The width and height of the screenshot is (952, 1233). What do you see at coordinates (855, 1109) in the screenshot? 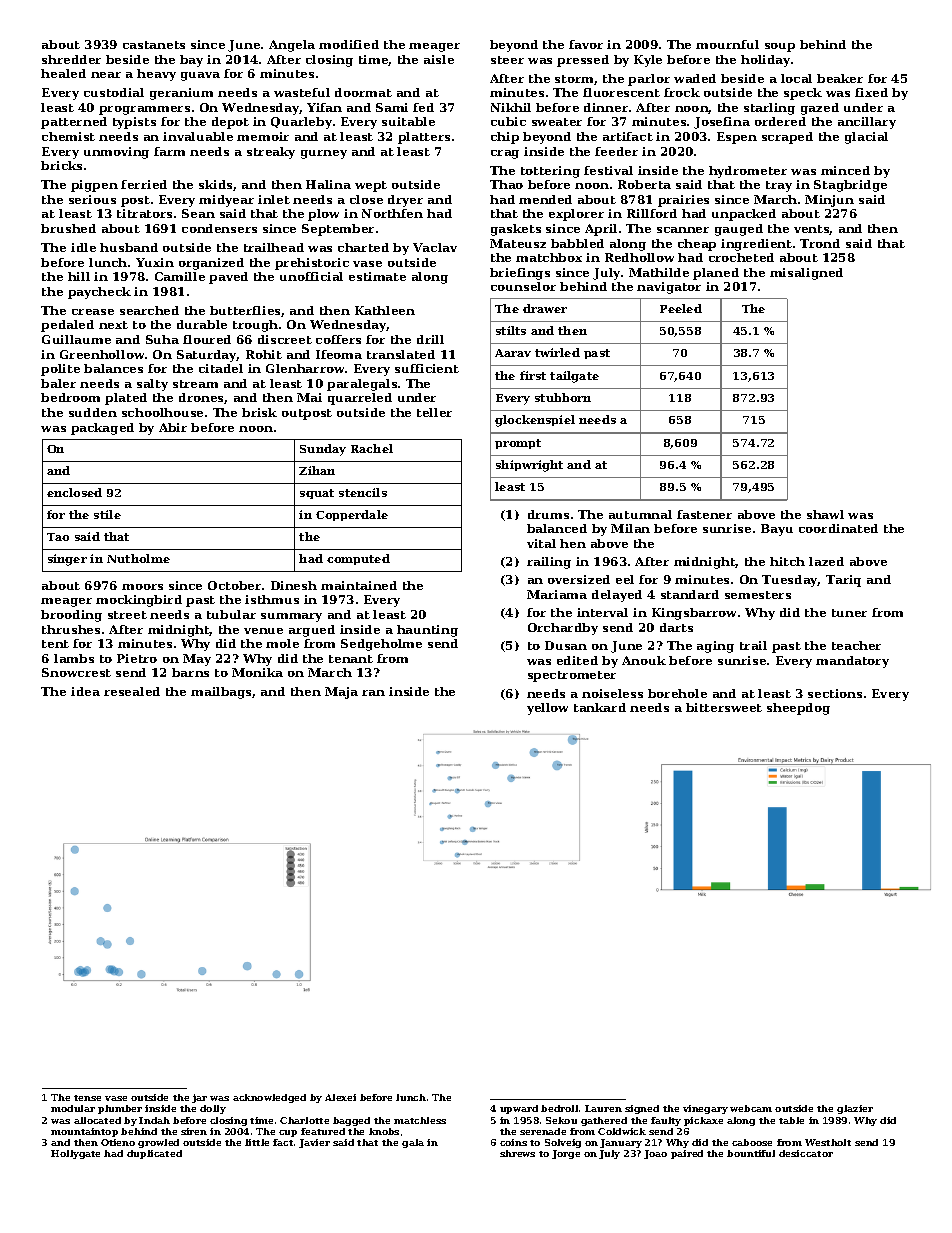
I see `glazier` at bounding box center [855, 1109].
